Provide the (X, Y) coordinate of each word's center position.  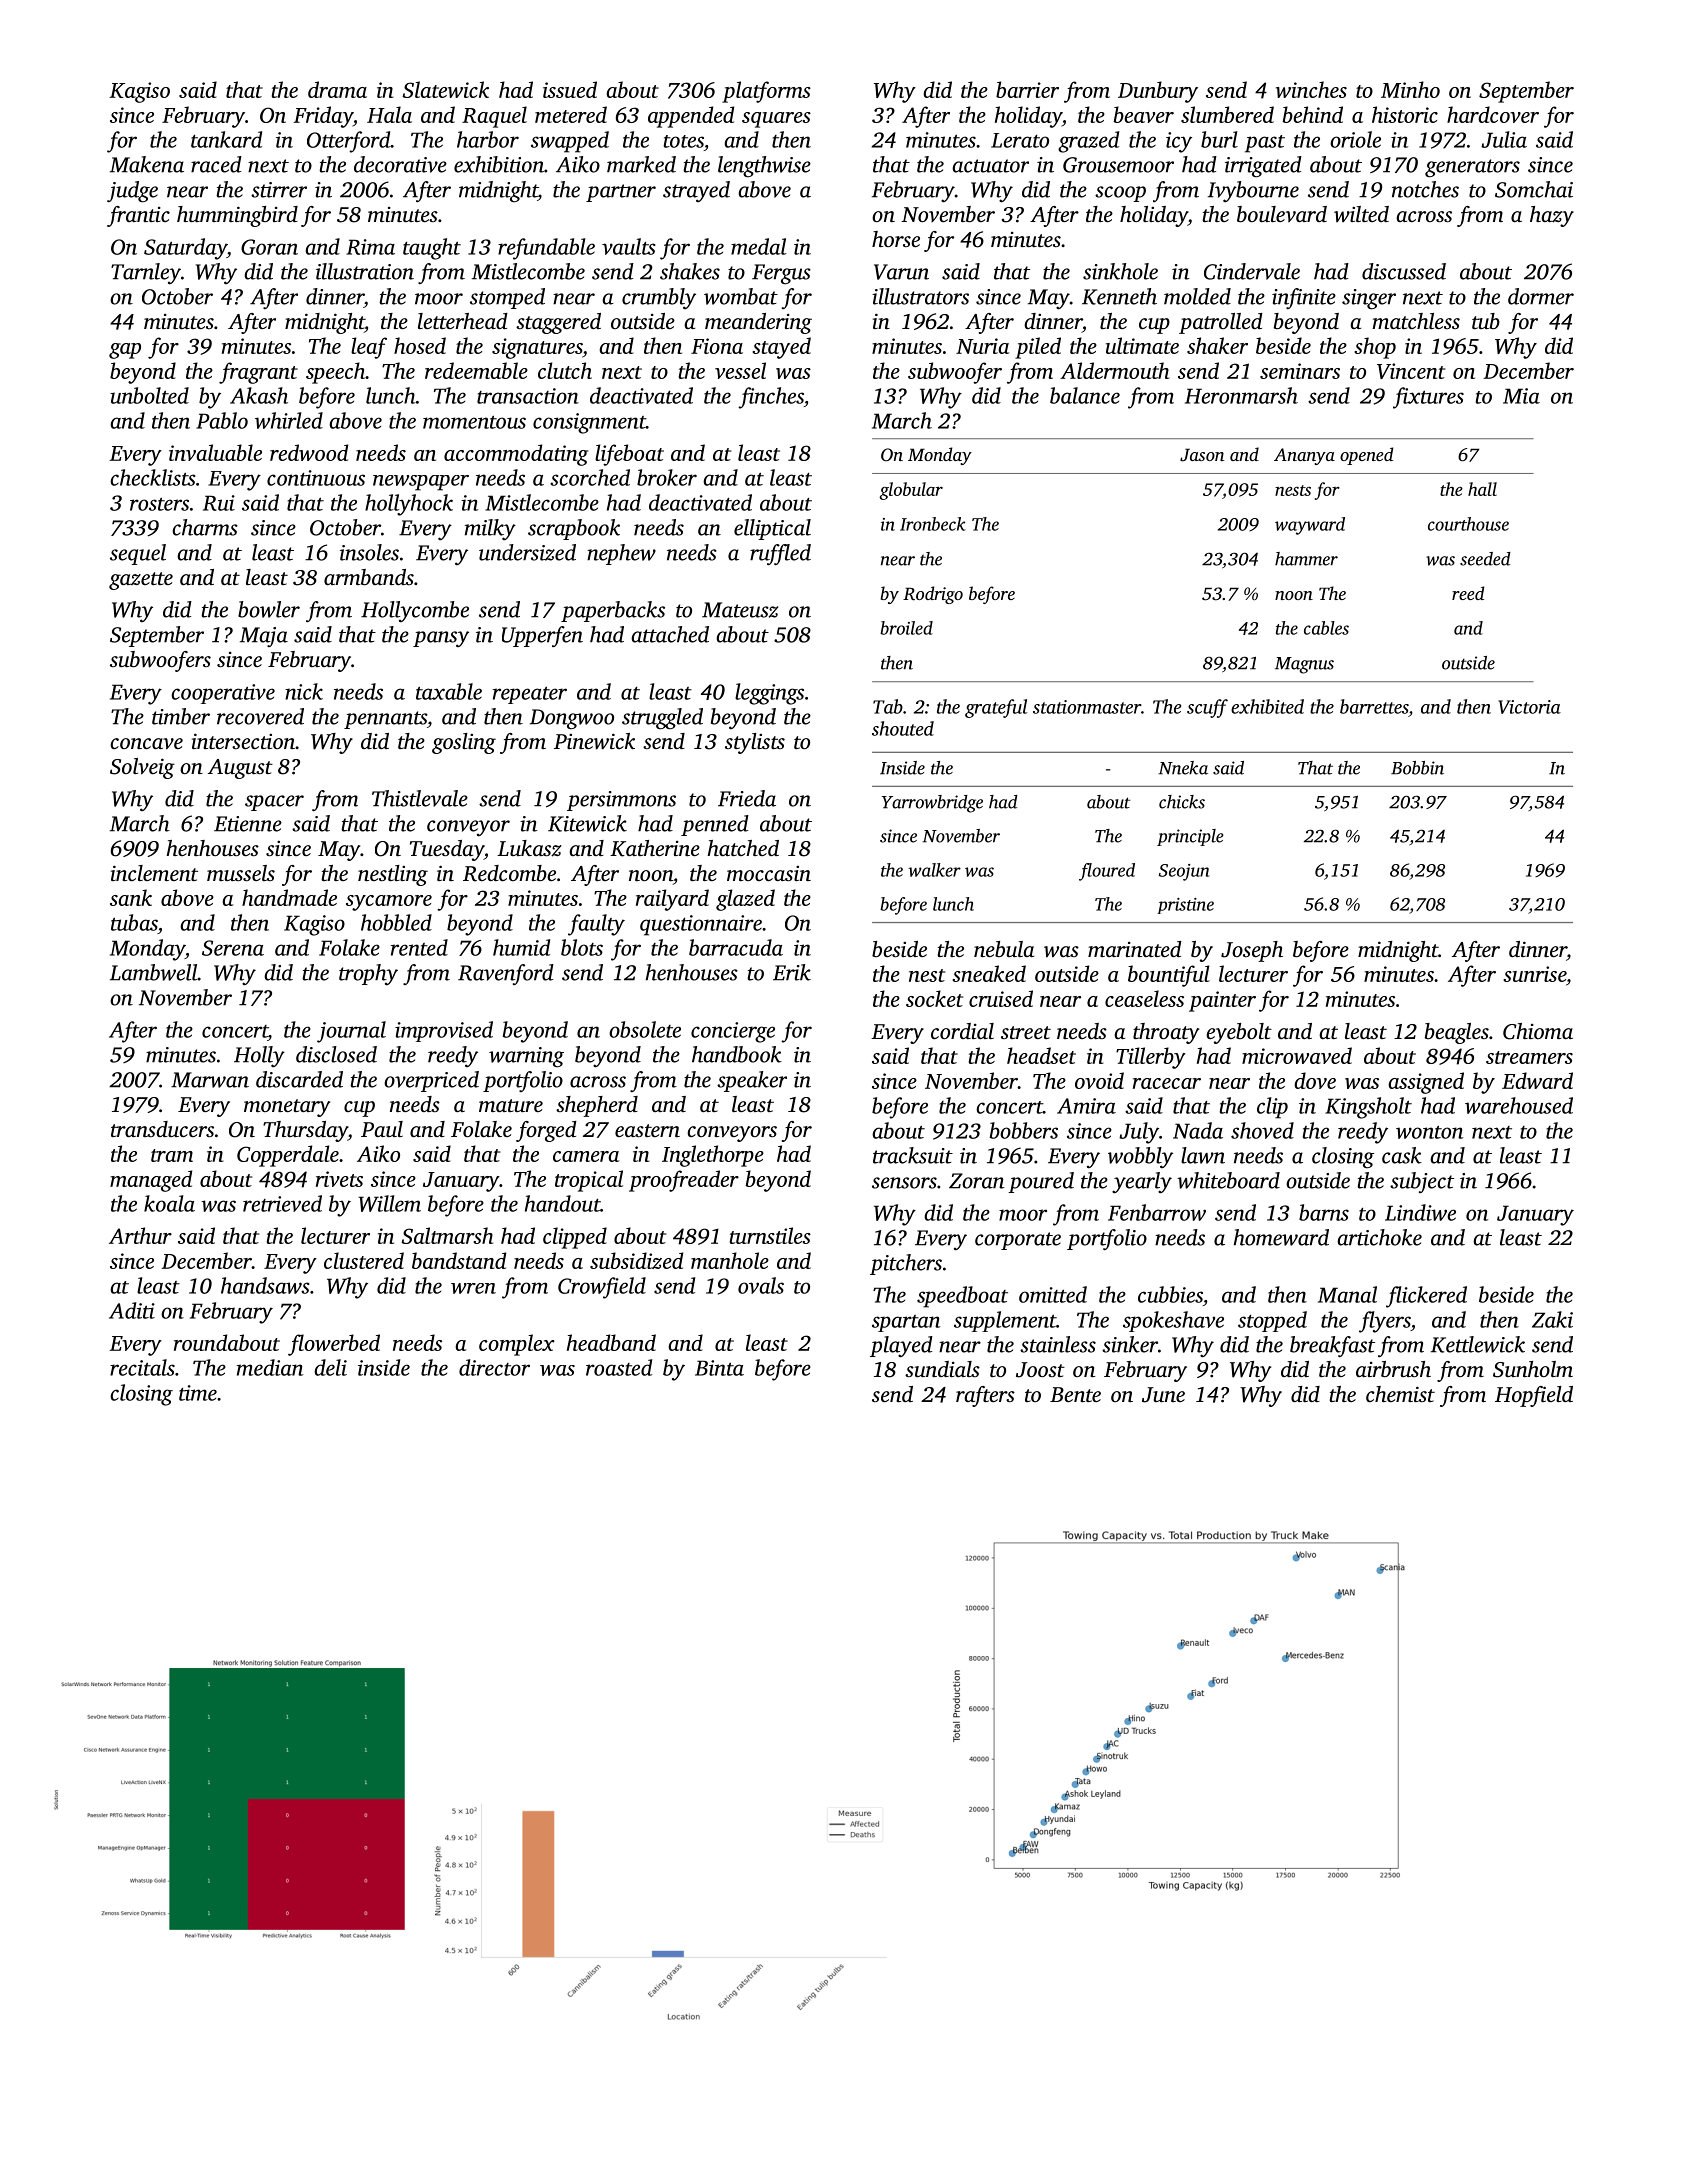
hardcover (1493, 114)
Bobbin (1417, 768)
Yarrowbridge (932, 804)
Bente (1075, 1394)
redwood (309, 452)
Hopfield (1534, 1396)
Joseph (1252, 951)
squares (776, 120)
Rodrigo (933, 595)
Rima (370, 247)
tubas (134, 922)
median (270, 1367)
